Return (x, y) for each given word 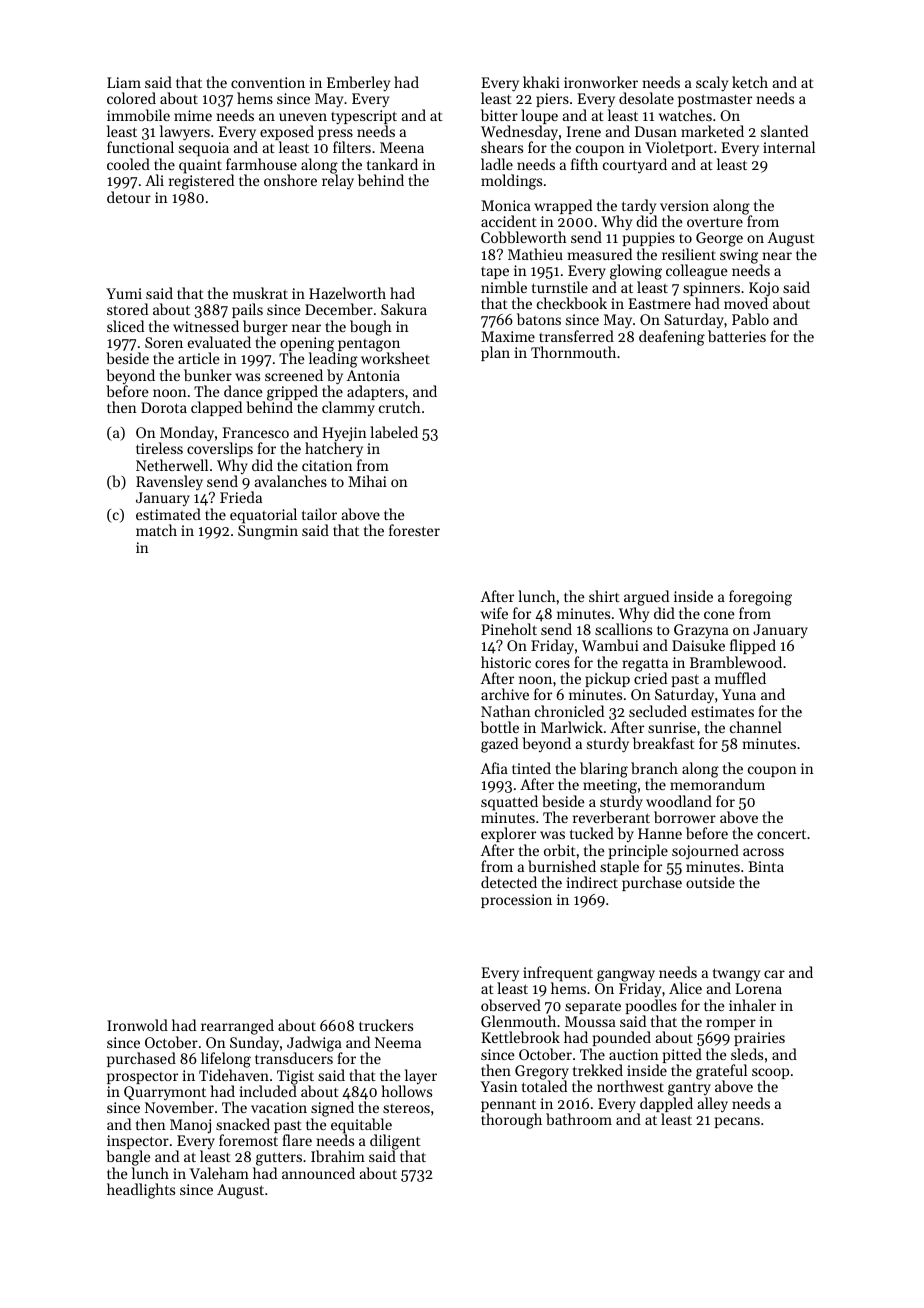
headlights (141, 1191)
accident (509, 221)
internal (789, 147)
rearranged (237, 1027)
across (763, 852)
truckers (386, 1025)
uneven (303, 117)
